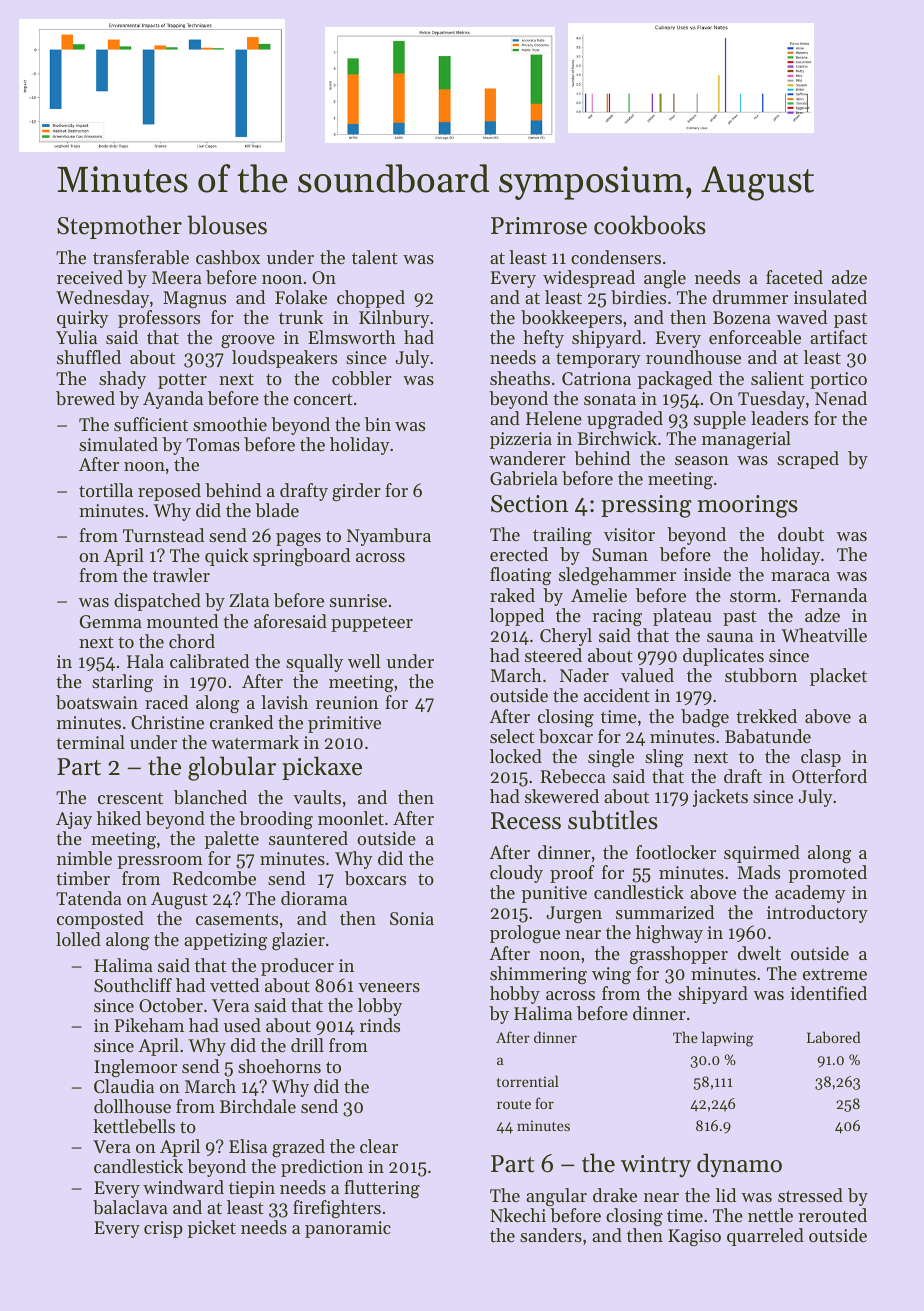 Image resolution: width=924 pixels, height=1311 pixels. I want to click on well, so click(364, 661).
